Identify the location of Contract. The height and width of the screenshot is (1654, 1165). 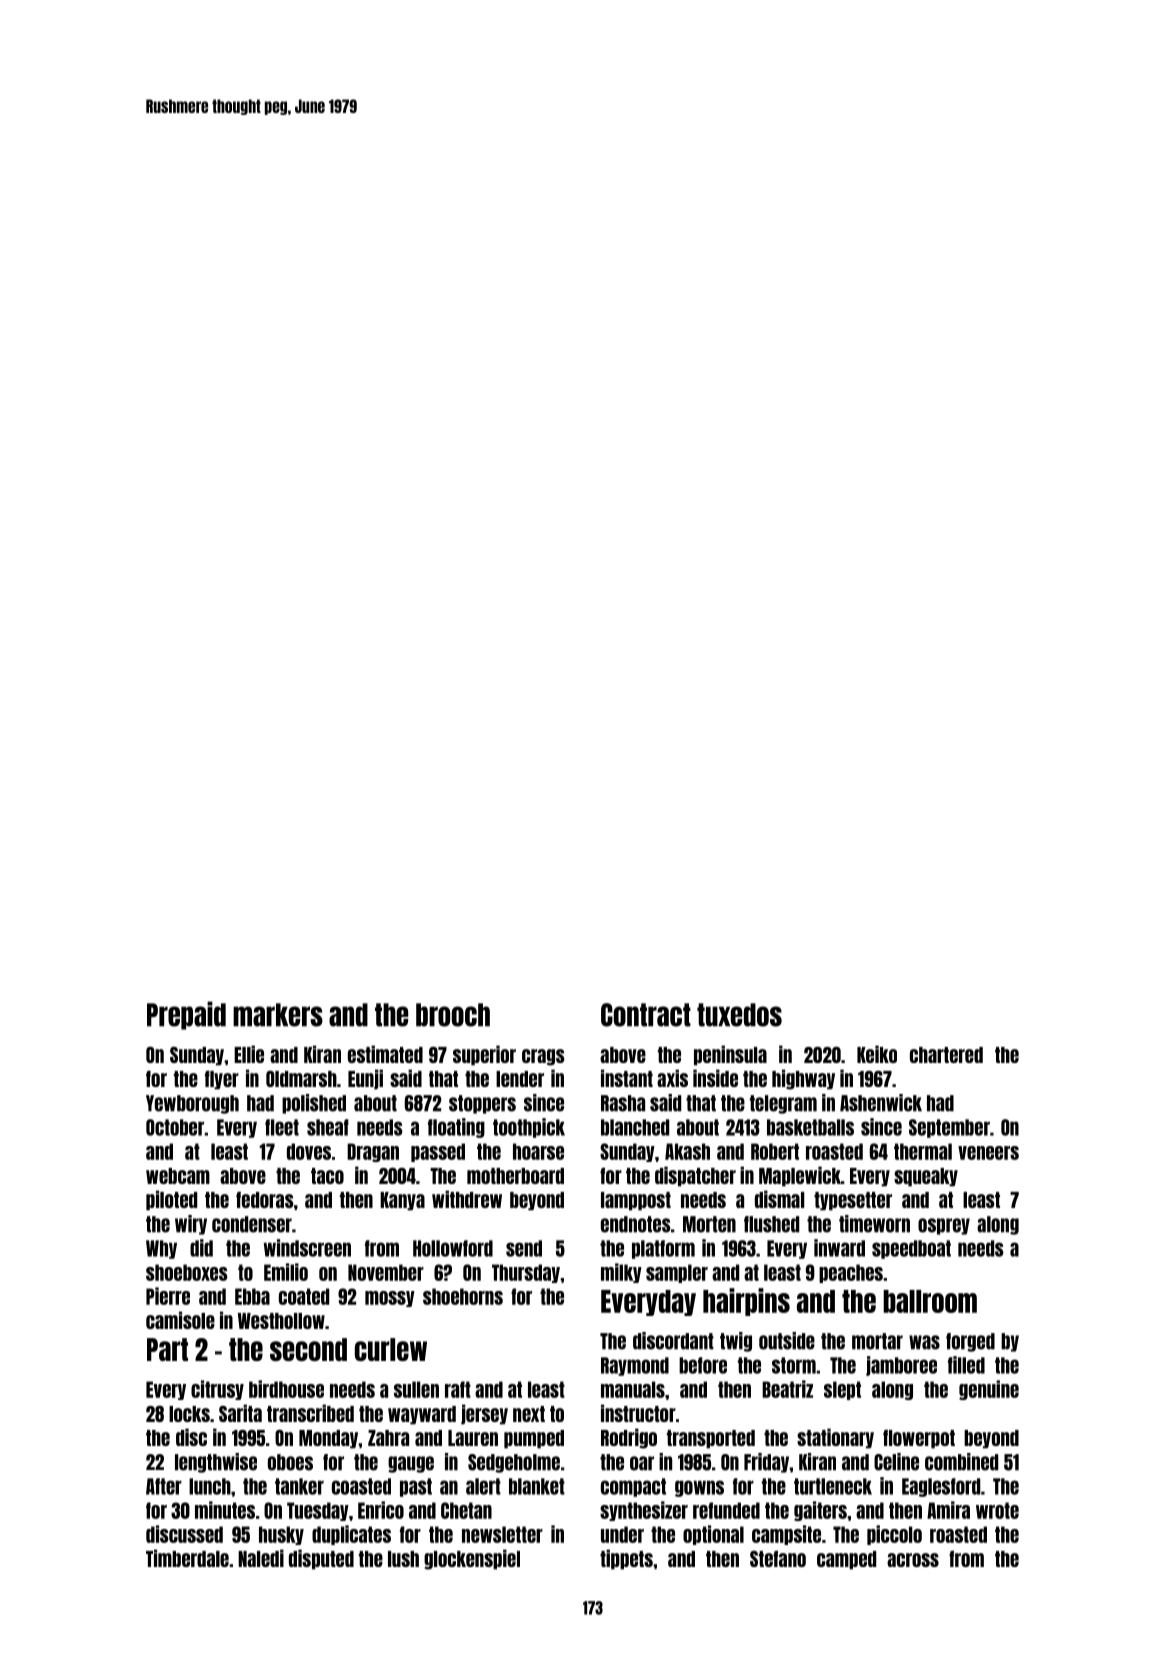
(646, 1015).
